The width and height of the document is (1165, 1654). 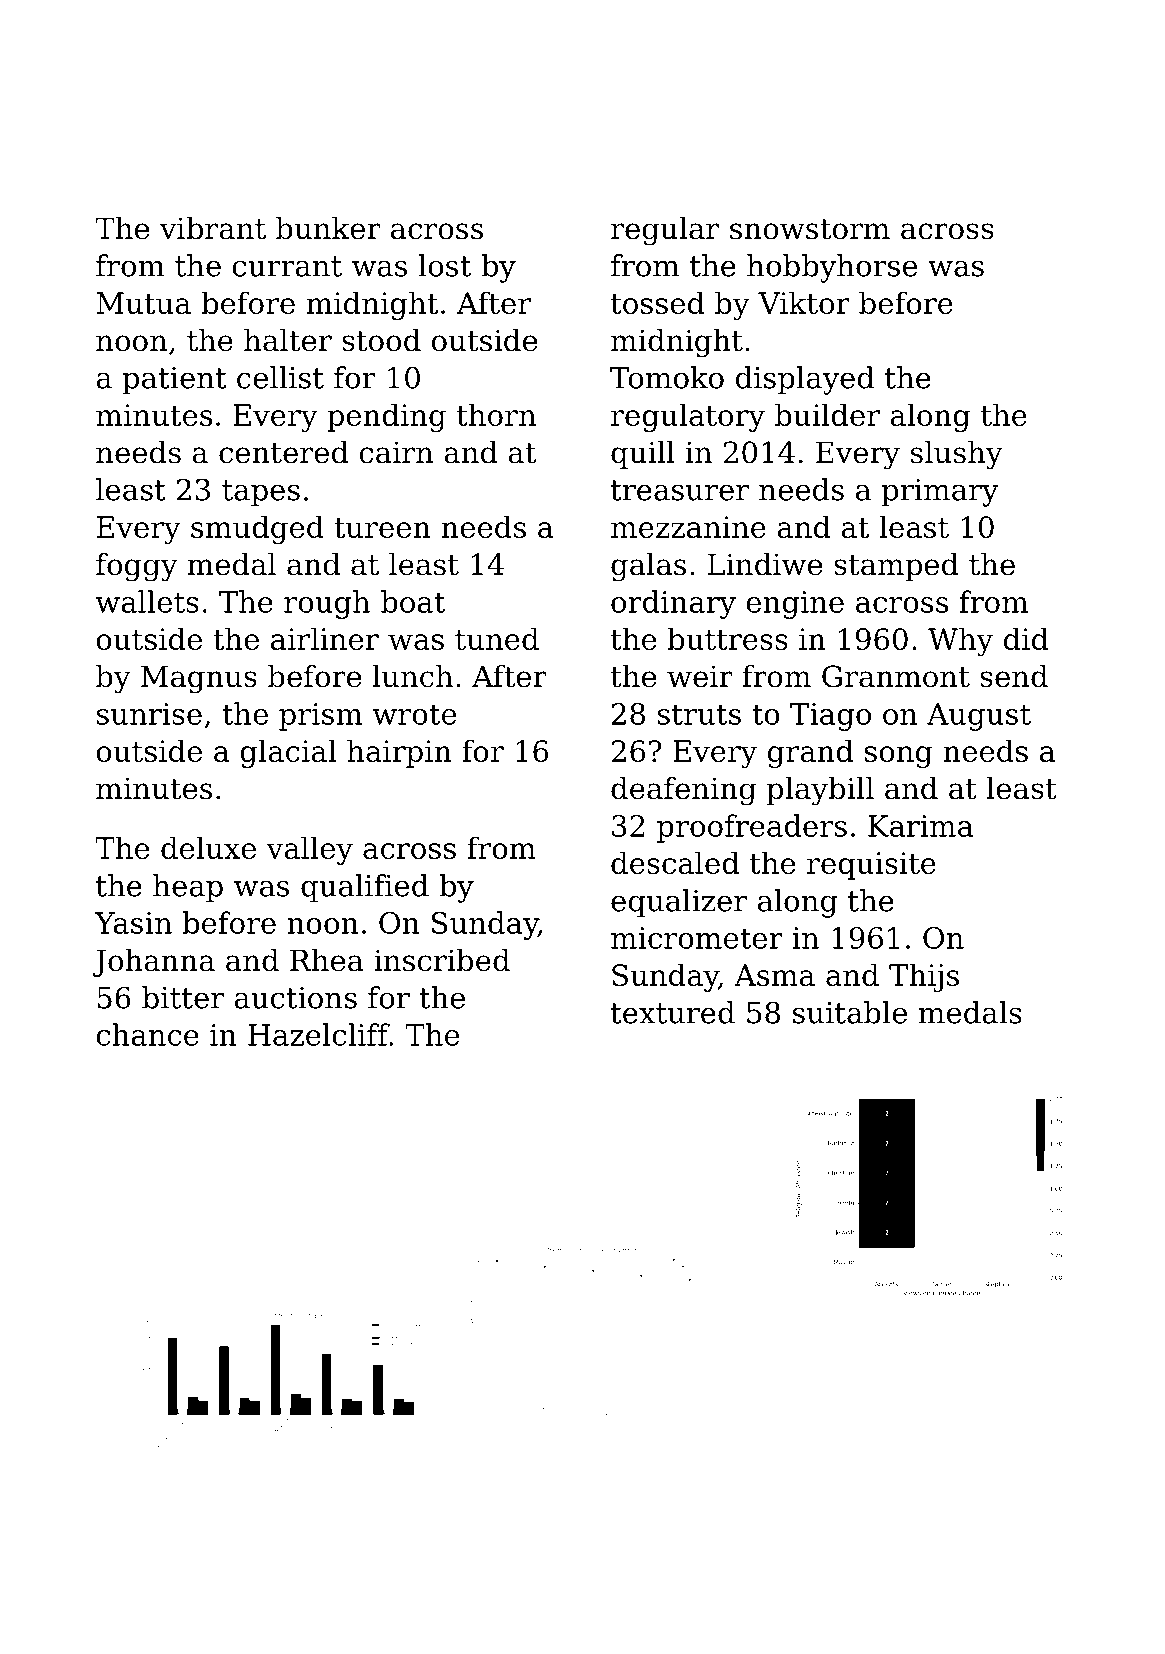 I want to click on slushy, so click(x=957, y=455).
